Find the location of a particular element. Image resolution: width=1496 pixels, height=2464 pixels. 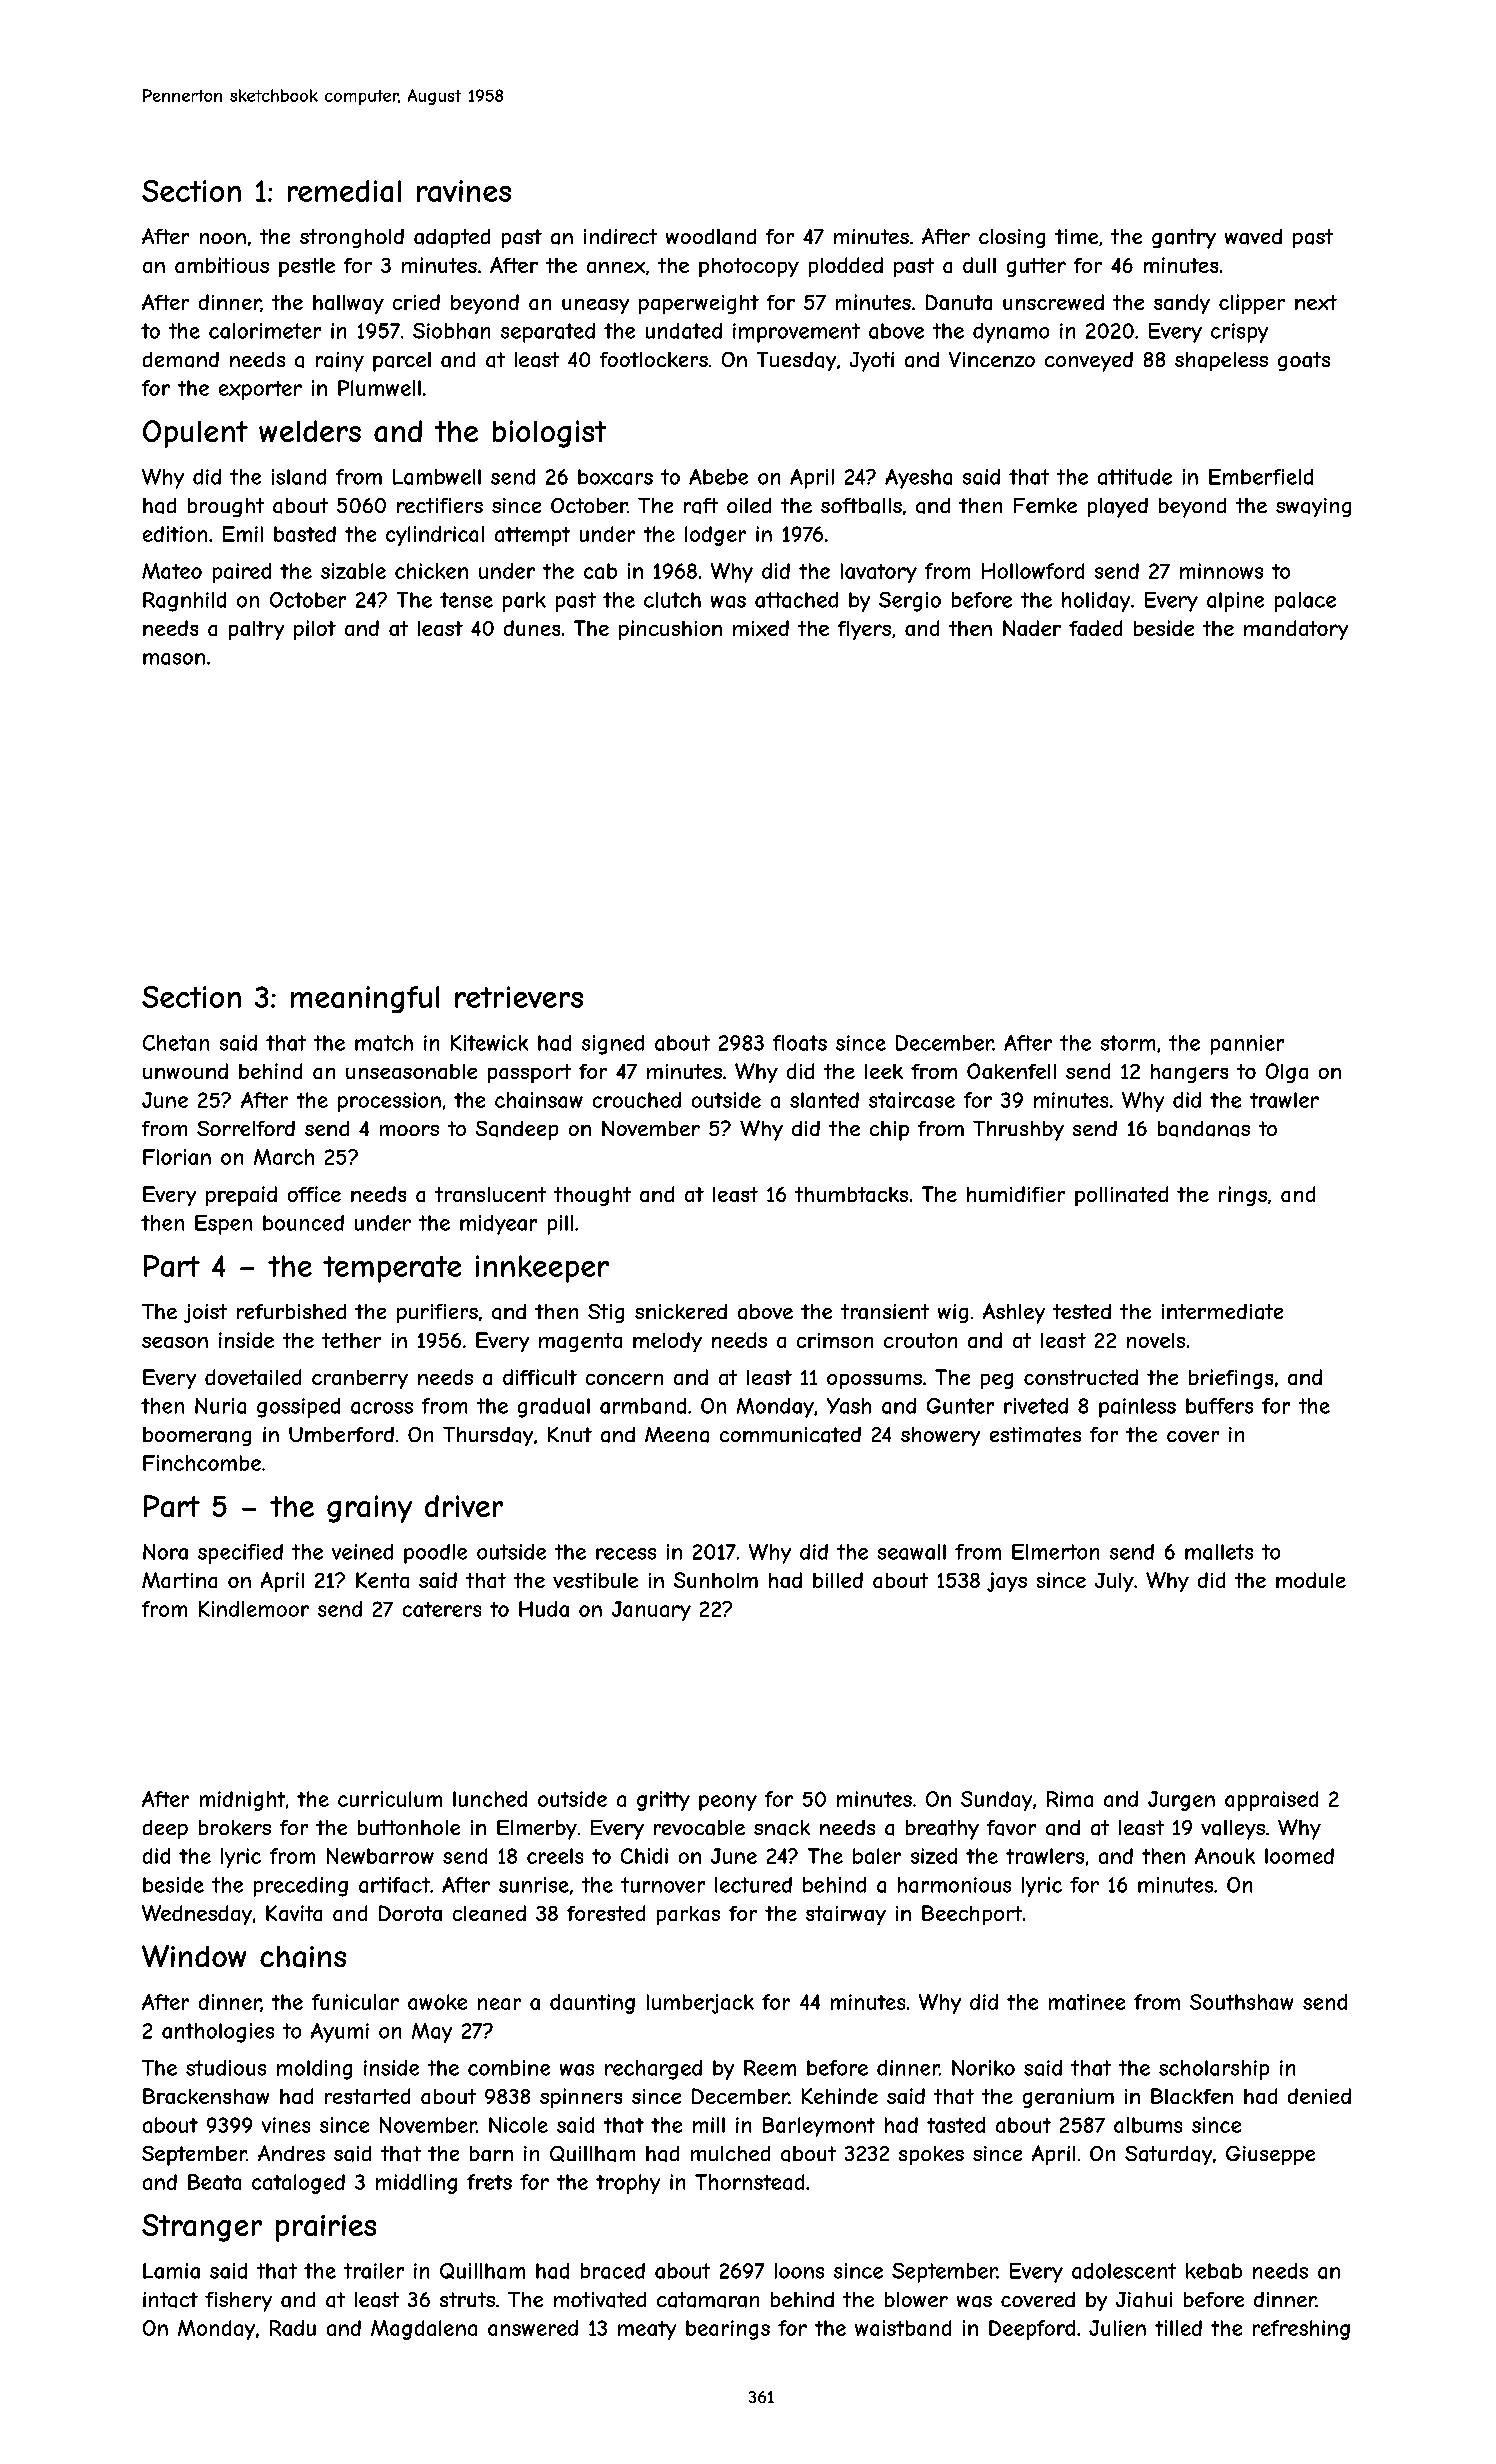

purifiers is located at coordinates (437, 1313).
